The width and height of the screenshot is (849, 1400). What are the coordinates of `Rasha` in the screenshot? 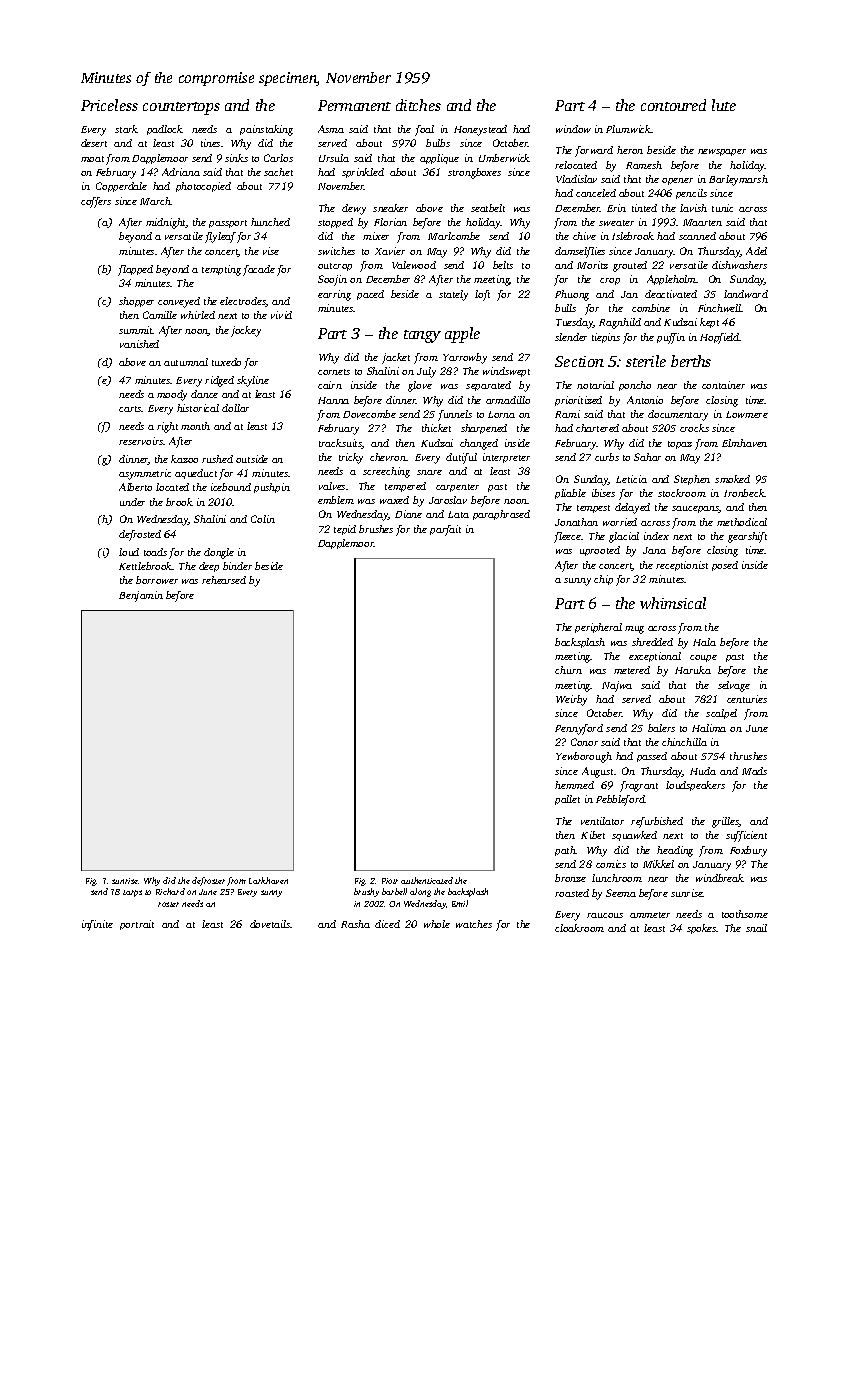 It's located at (355, 924).
